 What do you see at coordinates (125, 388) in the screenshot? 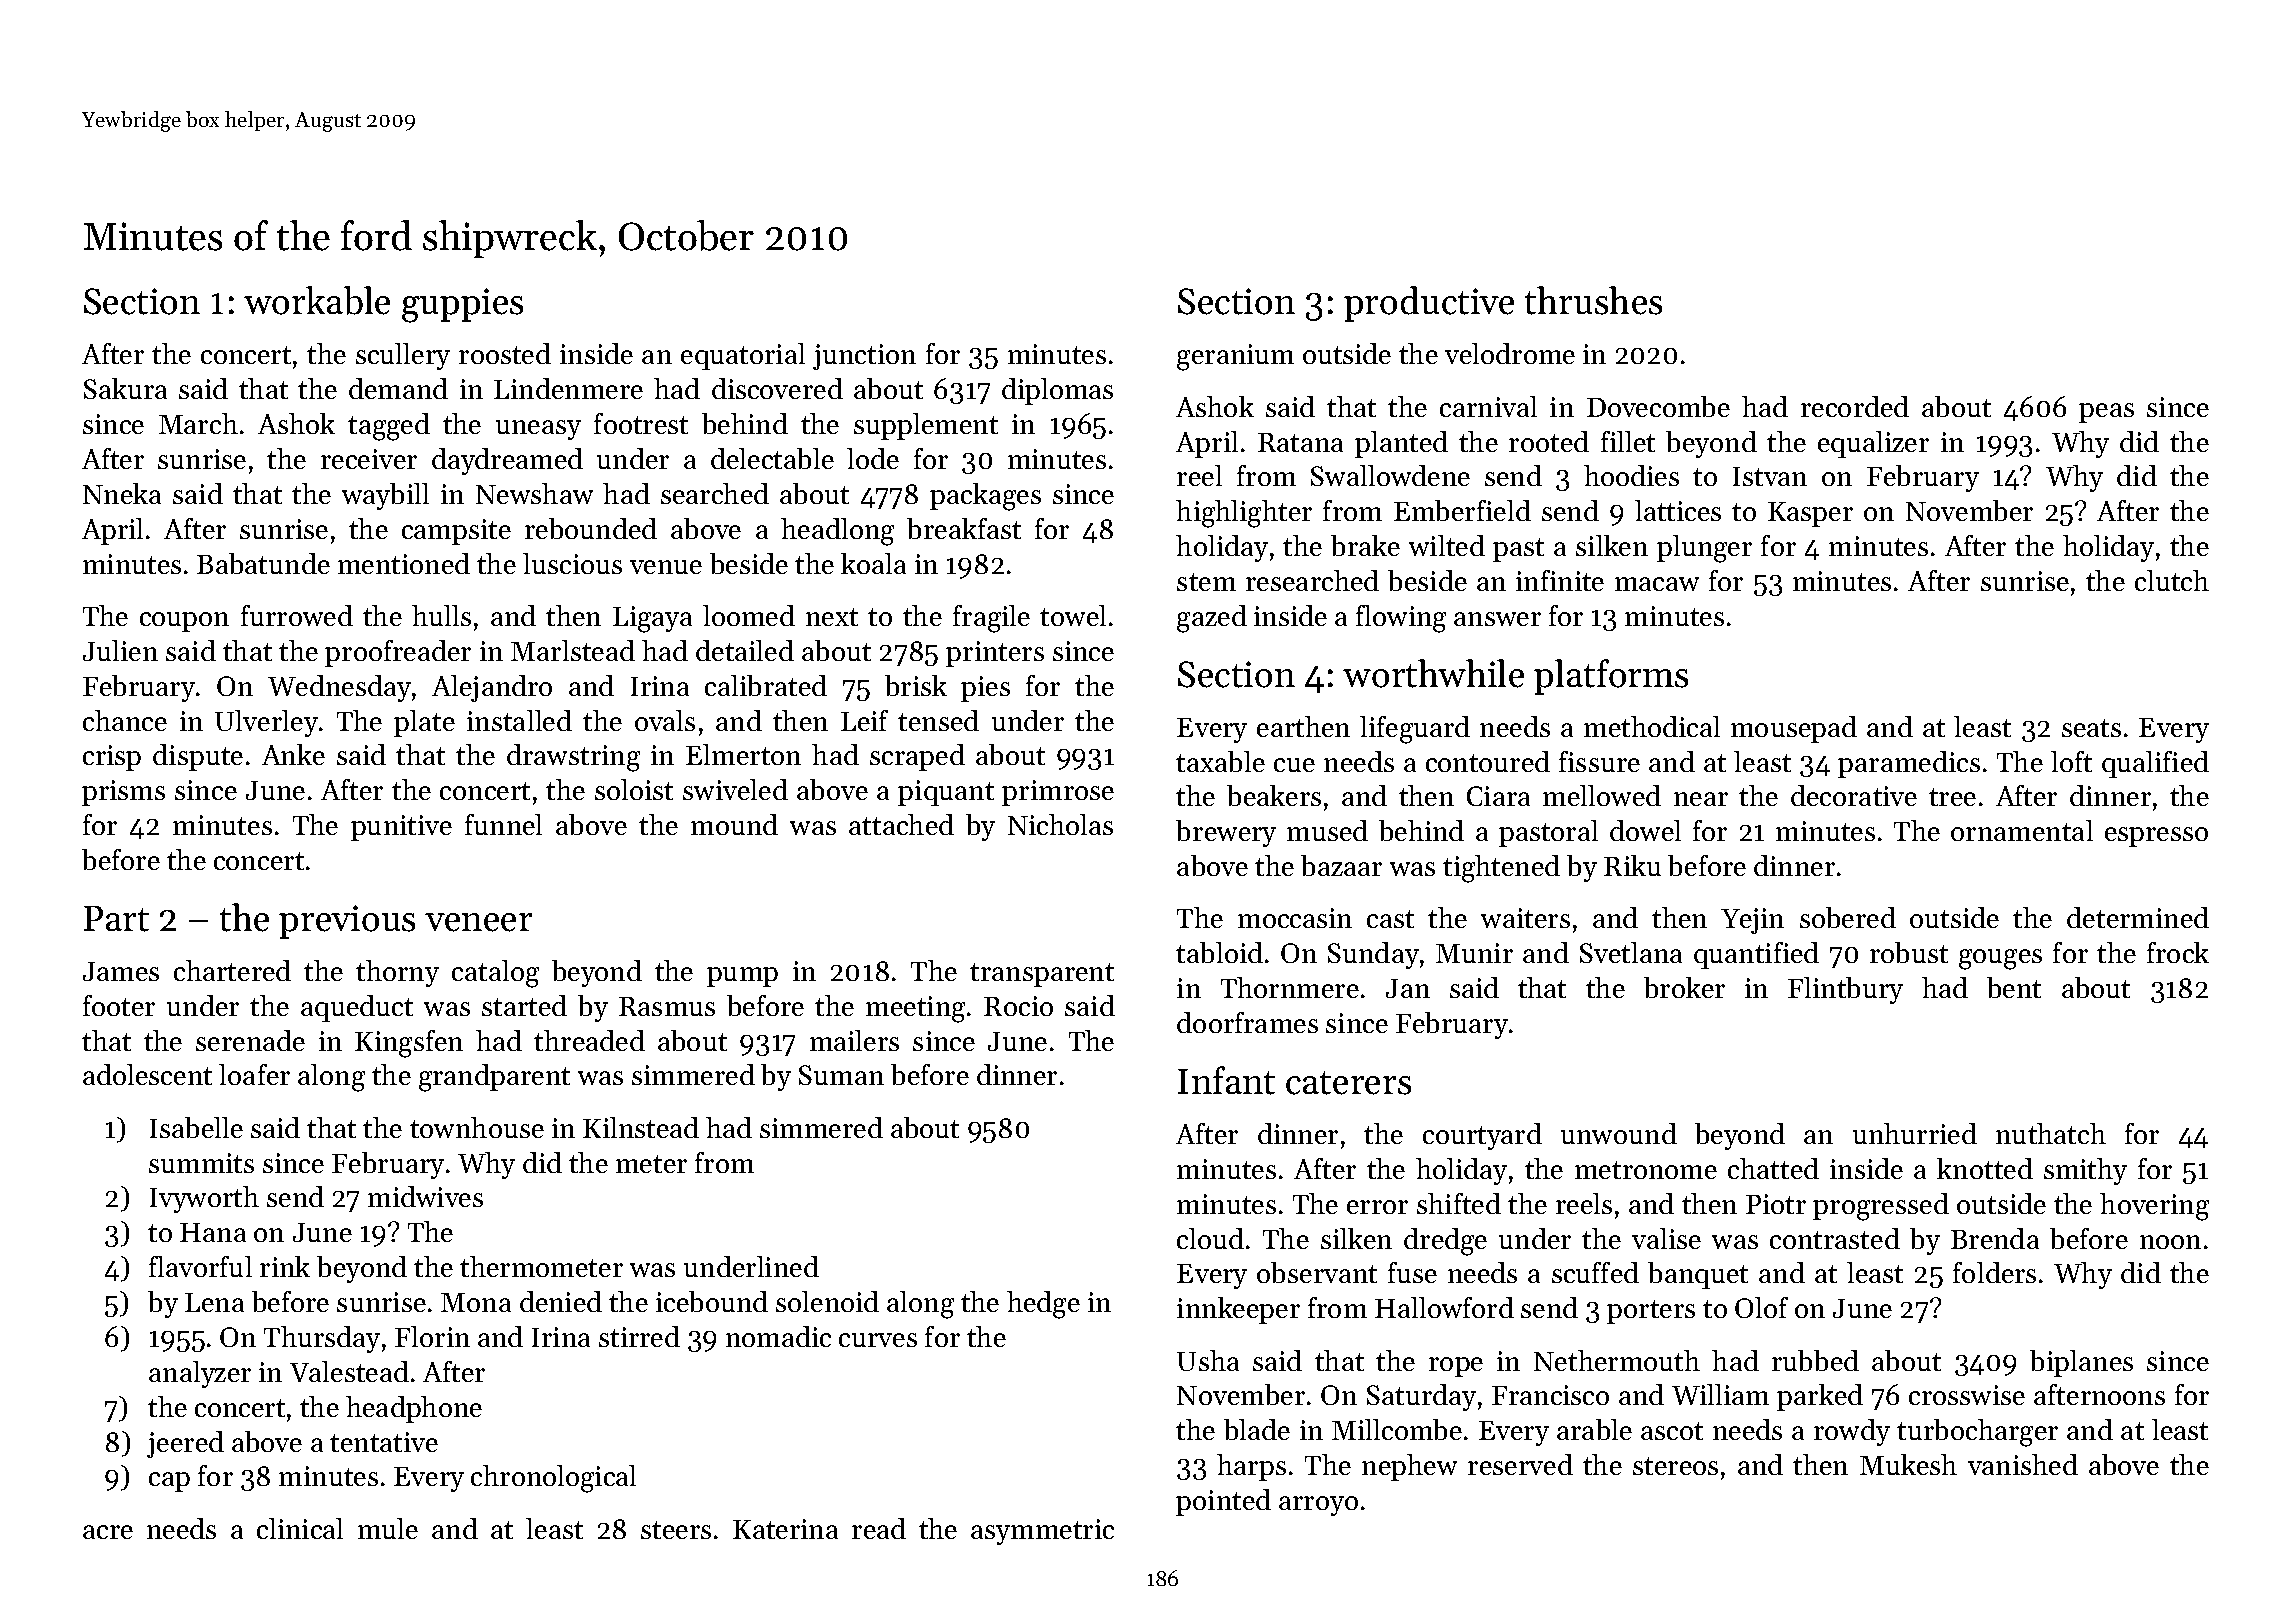
I see `Sakura` at bounding box center [125, 388].
